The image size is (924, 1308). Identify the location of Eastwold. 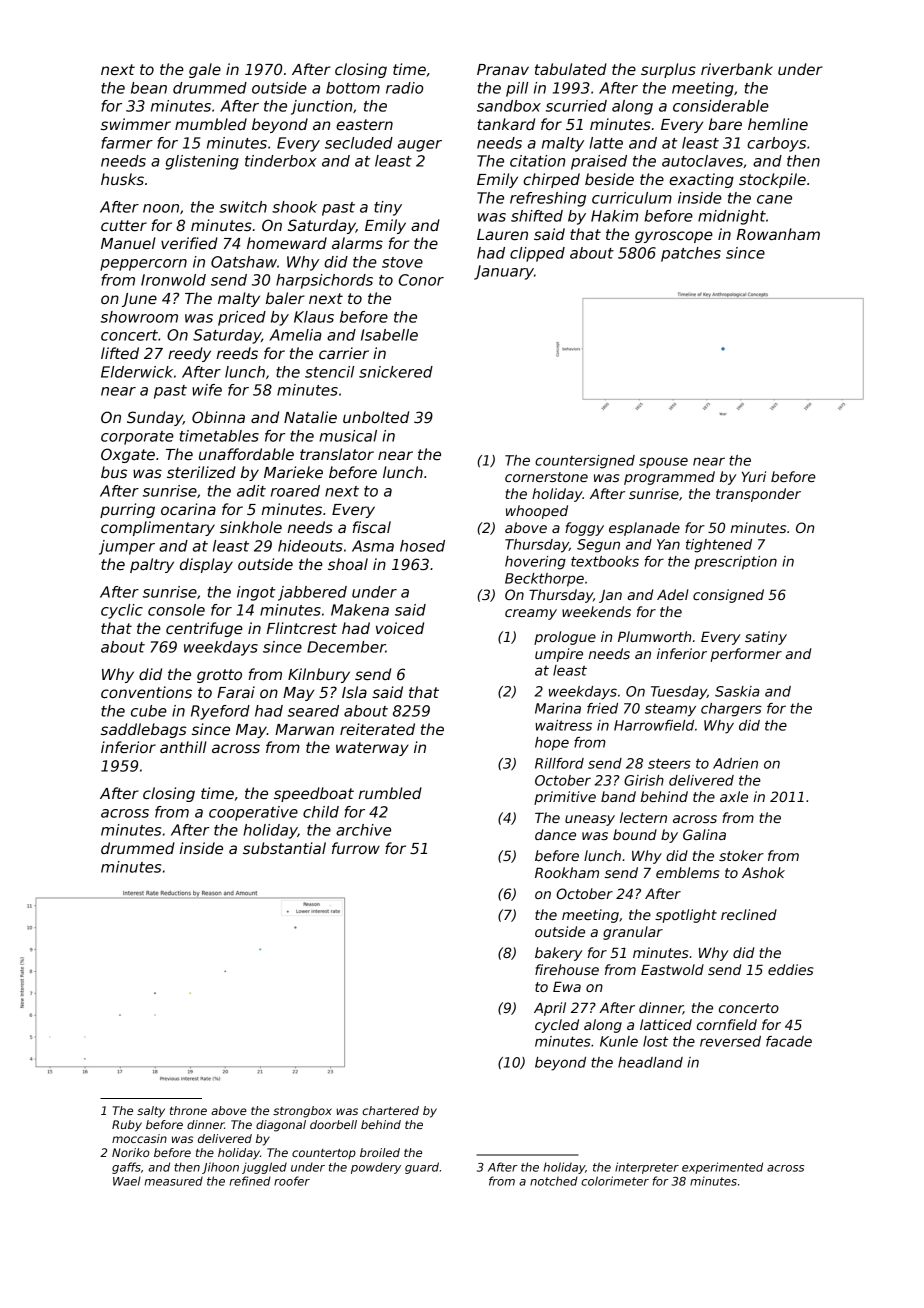
(672, 969).
